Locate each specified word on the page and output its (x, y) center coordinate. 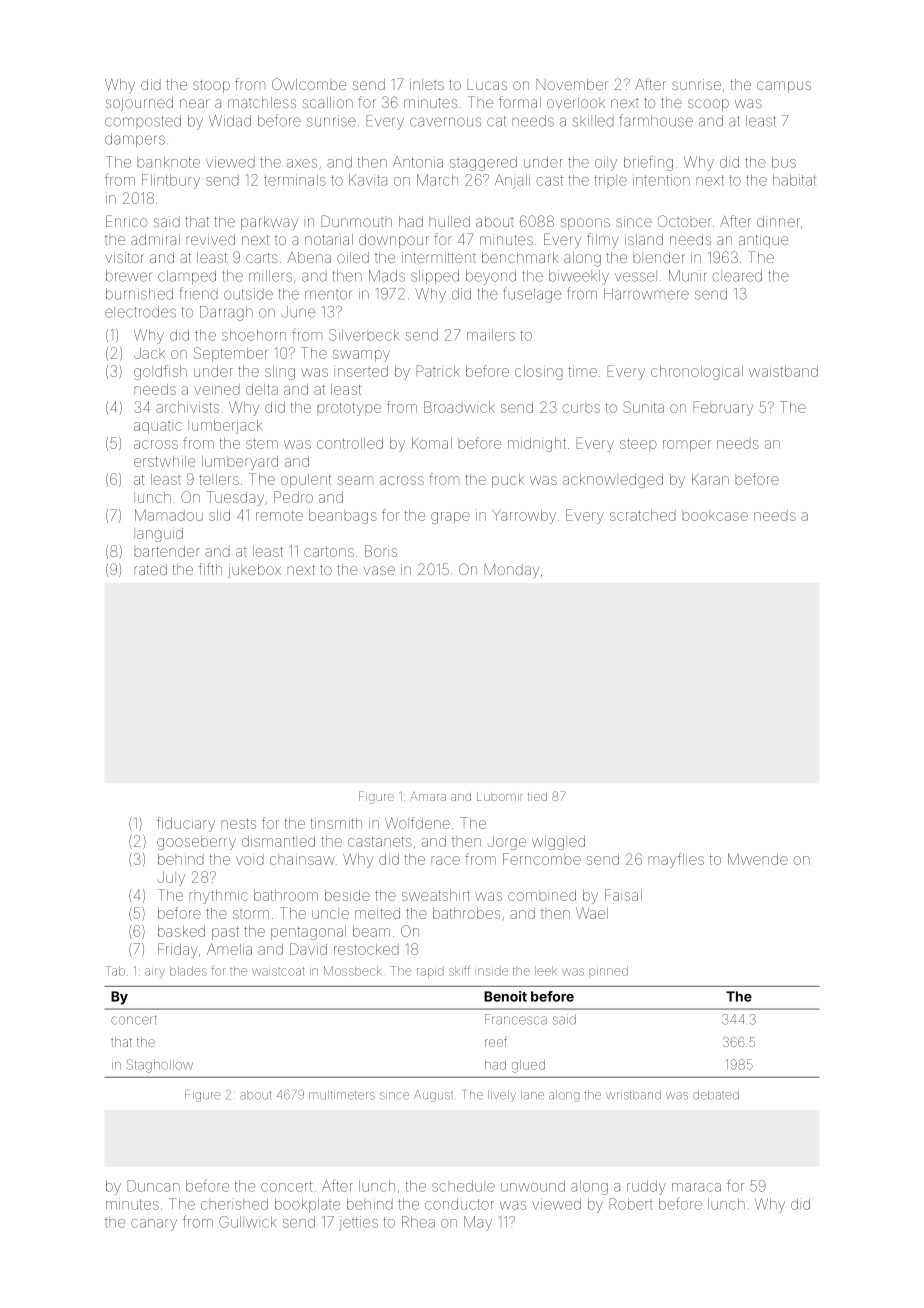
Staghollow (159, 1066)
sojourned (139, 104)
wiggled (558, 843)
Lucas (487, 84)
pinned (608, 972)
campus (784, 87)
